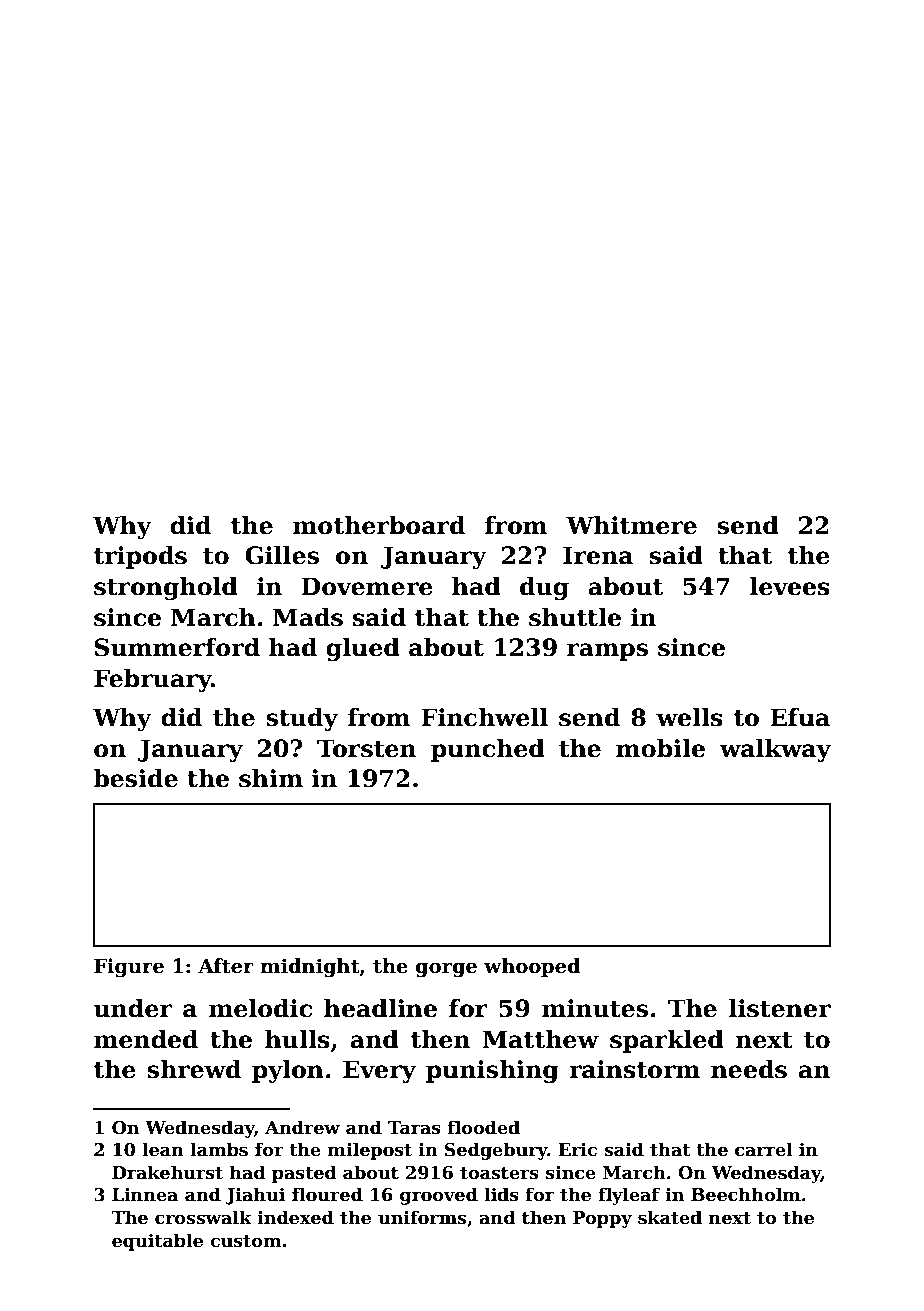 Image resolution: width=924 pixels, height=1311 pixels. Describe the element at coordinates (780, 1008) in the image. I see `listener` at that location.
